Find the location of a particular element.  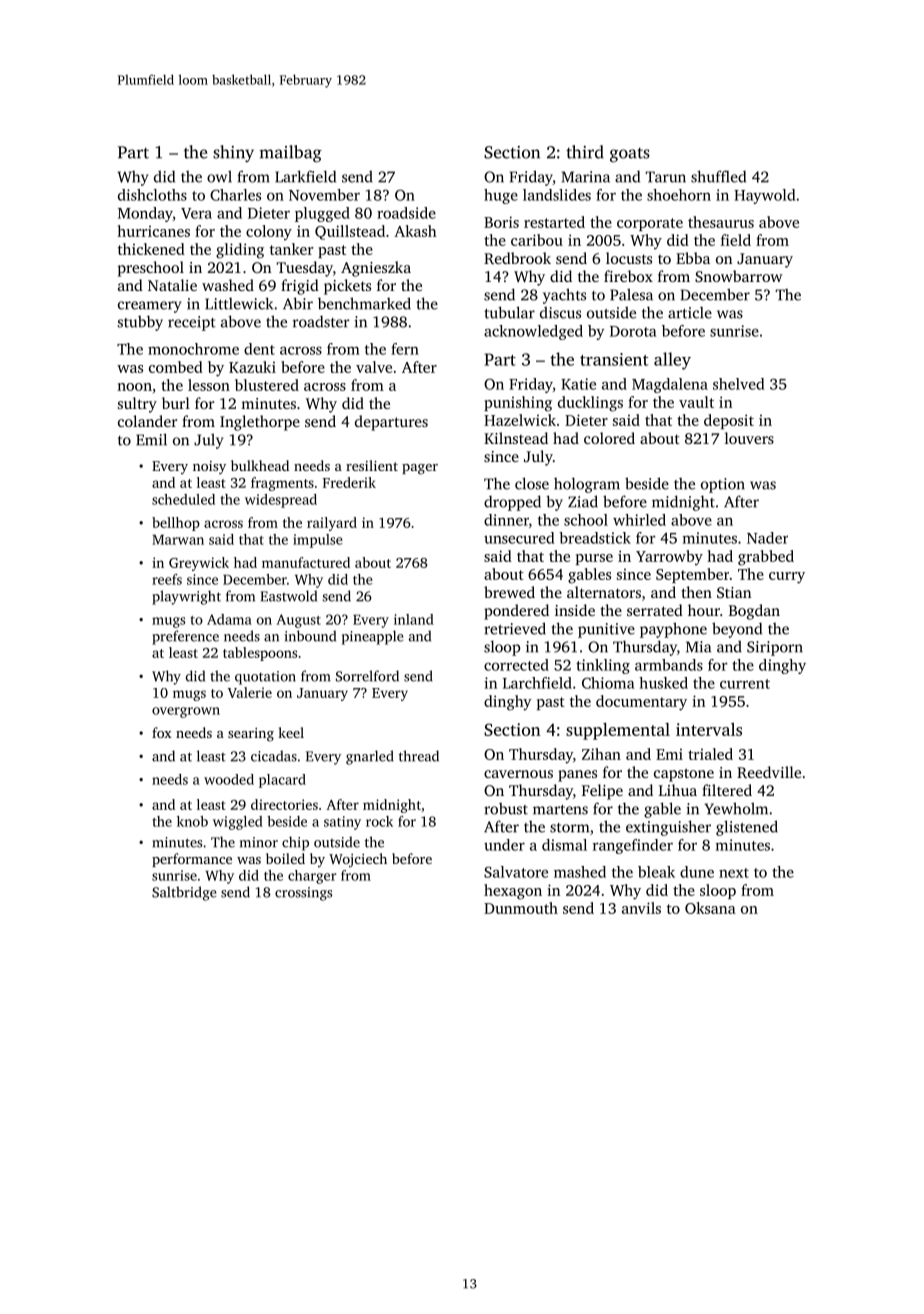

pager is located at coordinates (420, 469).
